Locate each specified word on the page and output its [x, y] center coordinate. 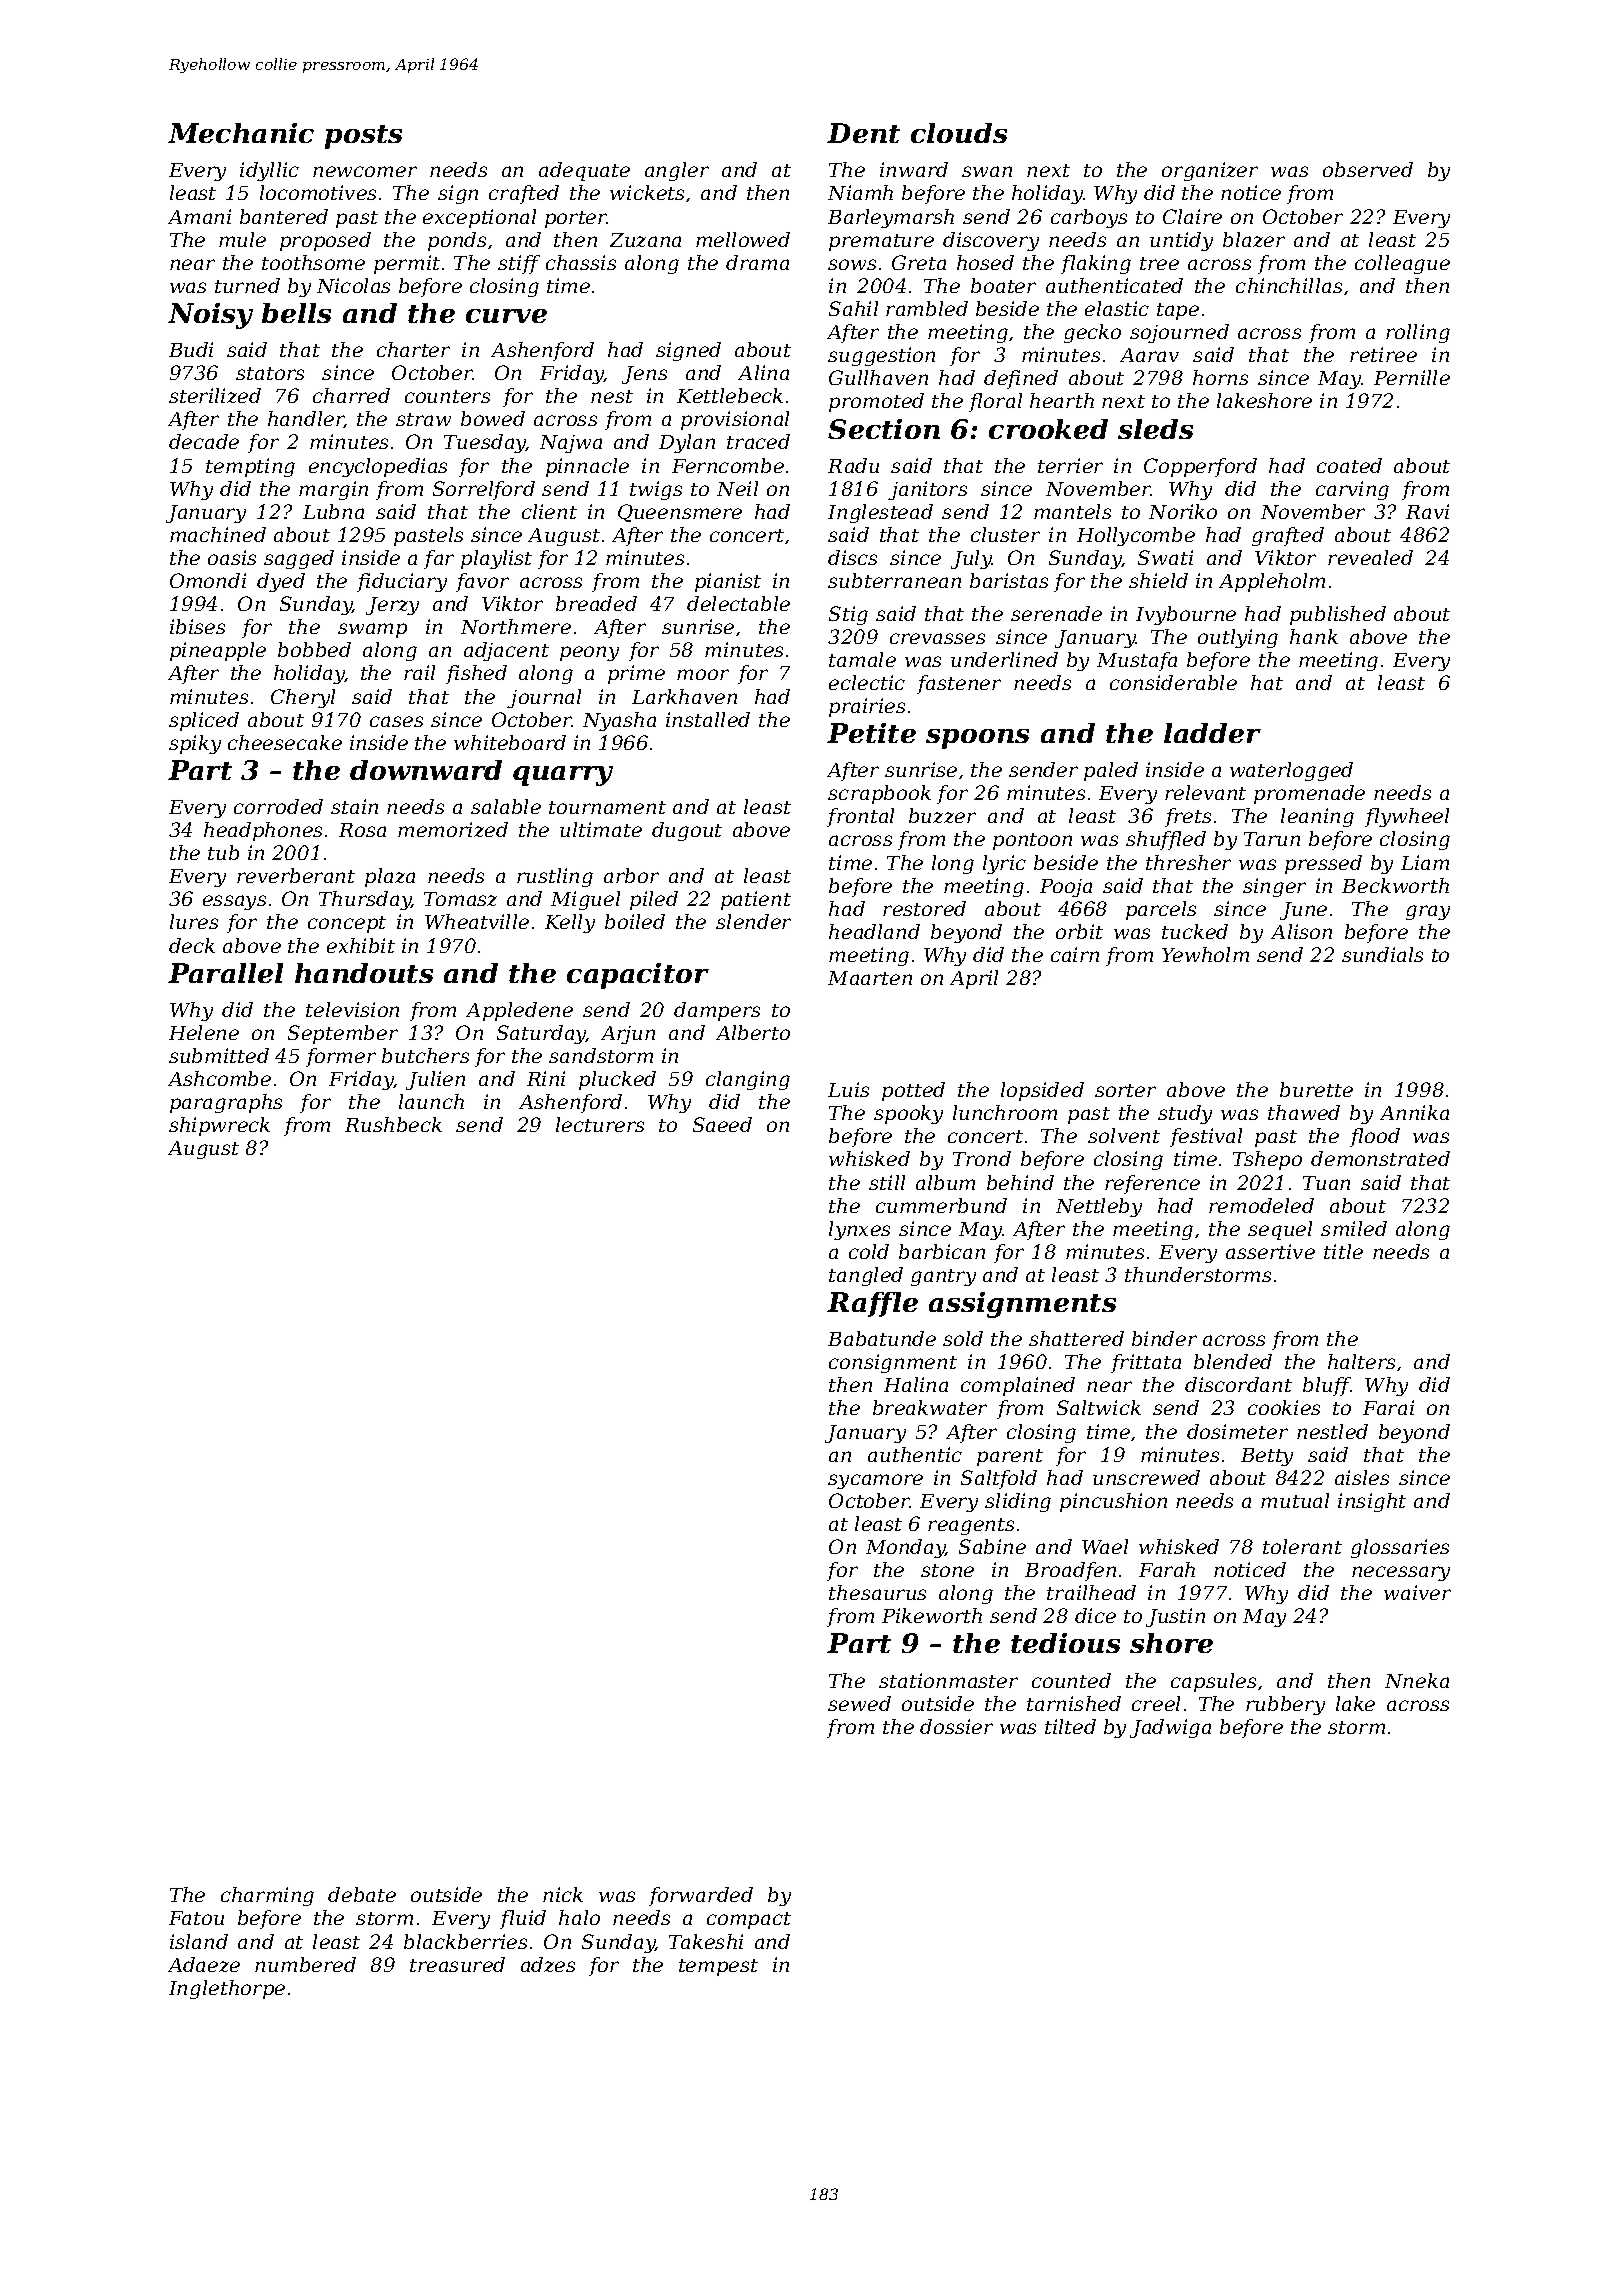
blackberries [465, 1941]
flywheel [1407, 817]
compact [749, 1920]
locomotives [318, 192]
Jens [644, 375]
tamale [862, 659]
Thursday [365, 900]
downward [426, 770]
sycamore [875, 1481]
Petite [871, 733]
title [1343, 1251]
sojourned [1179, 333]
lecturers [600, 1124]
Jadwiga [1170, 1728]
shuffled [1166, 840]
